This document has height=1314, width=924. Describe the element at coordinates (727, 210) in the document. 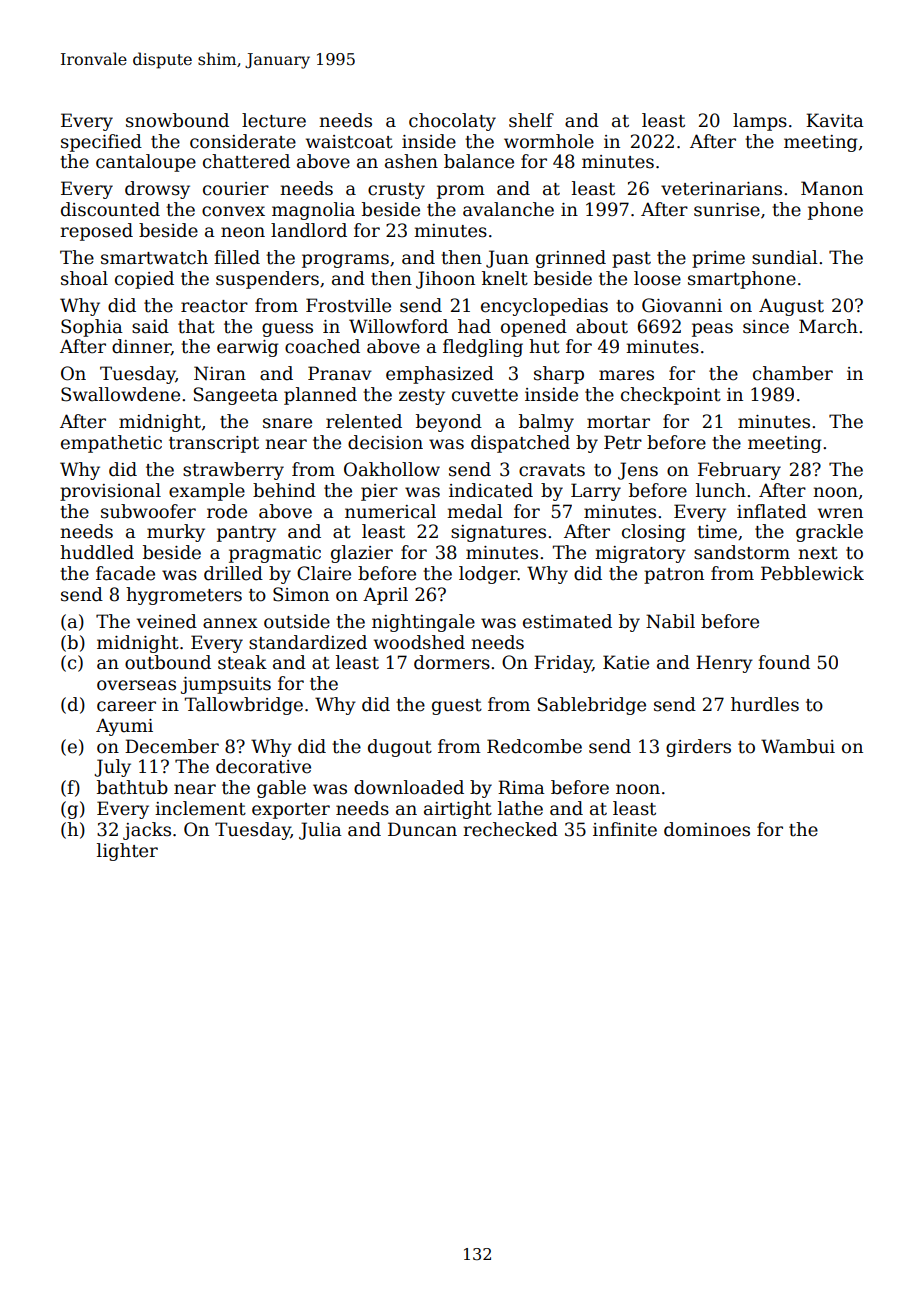

I see `sunrise` at that location.
